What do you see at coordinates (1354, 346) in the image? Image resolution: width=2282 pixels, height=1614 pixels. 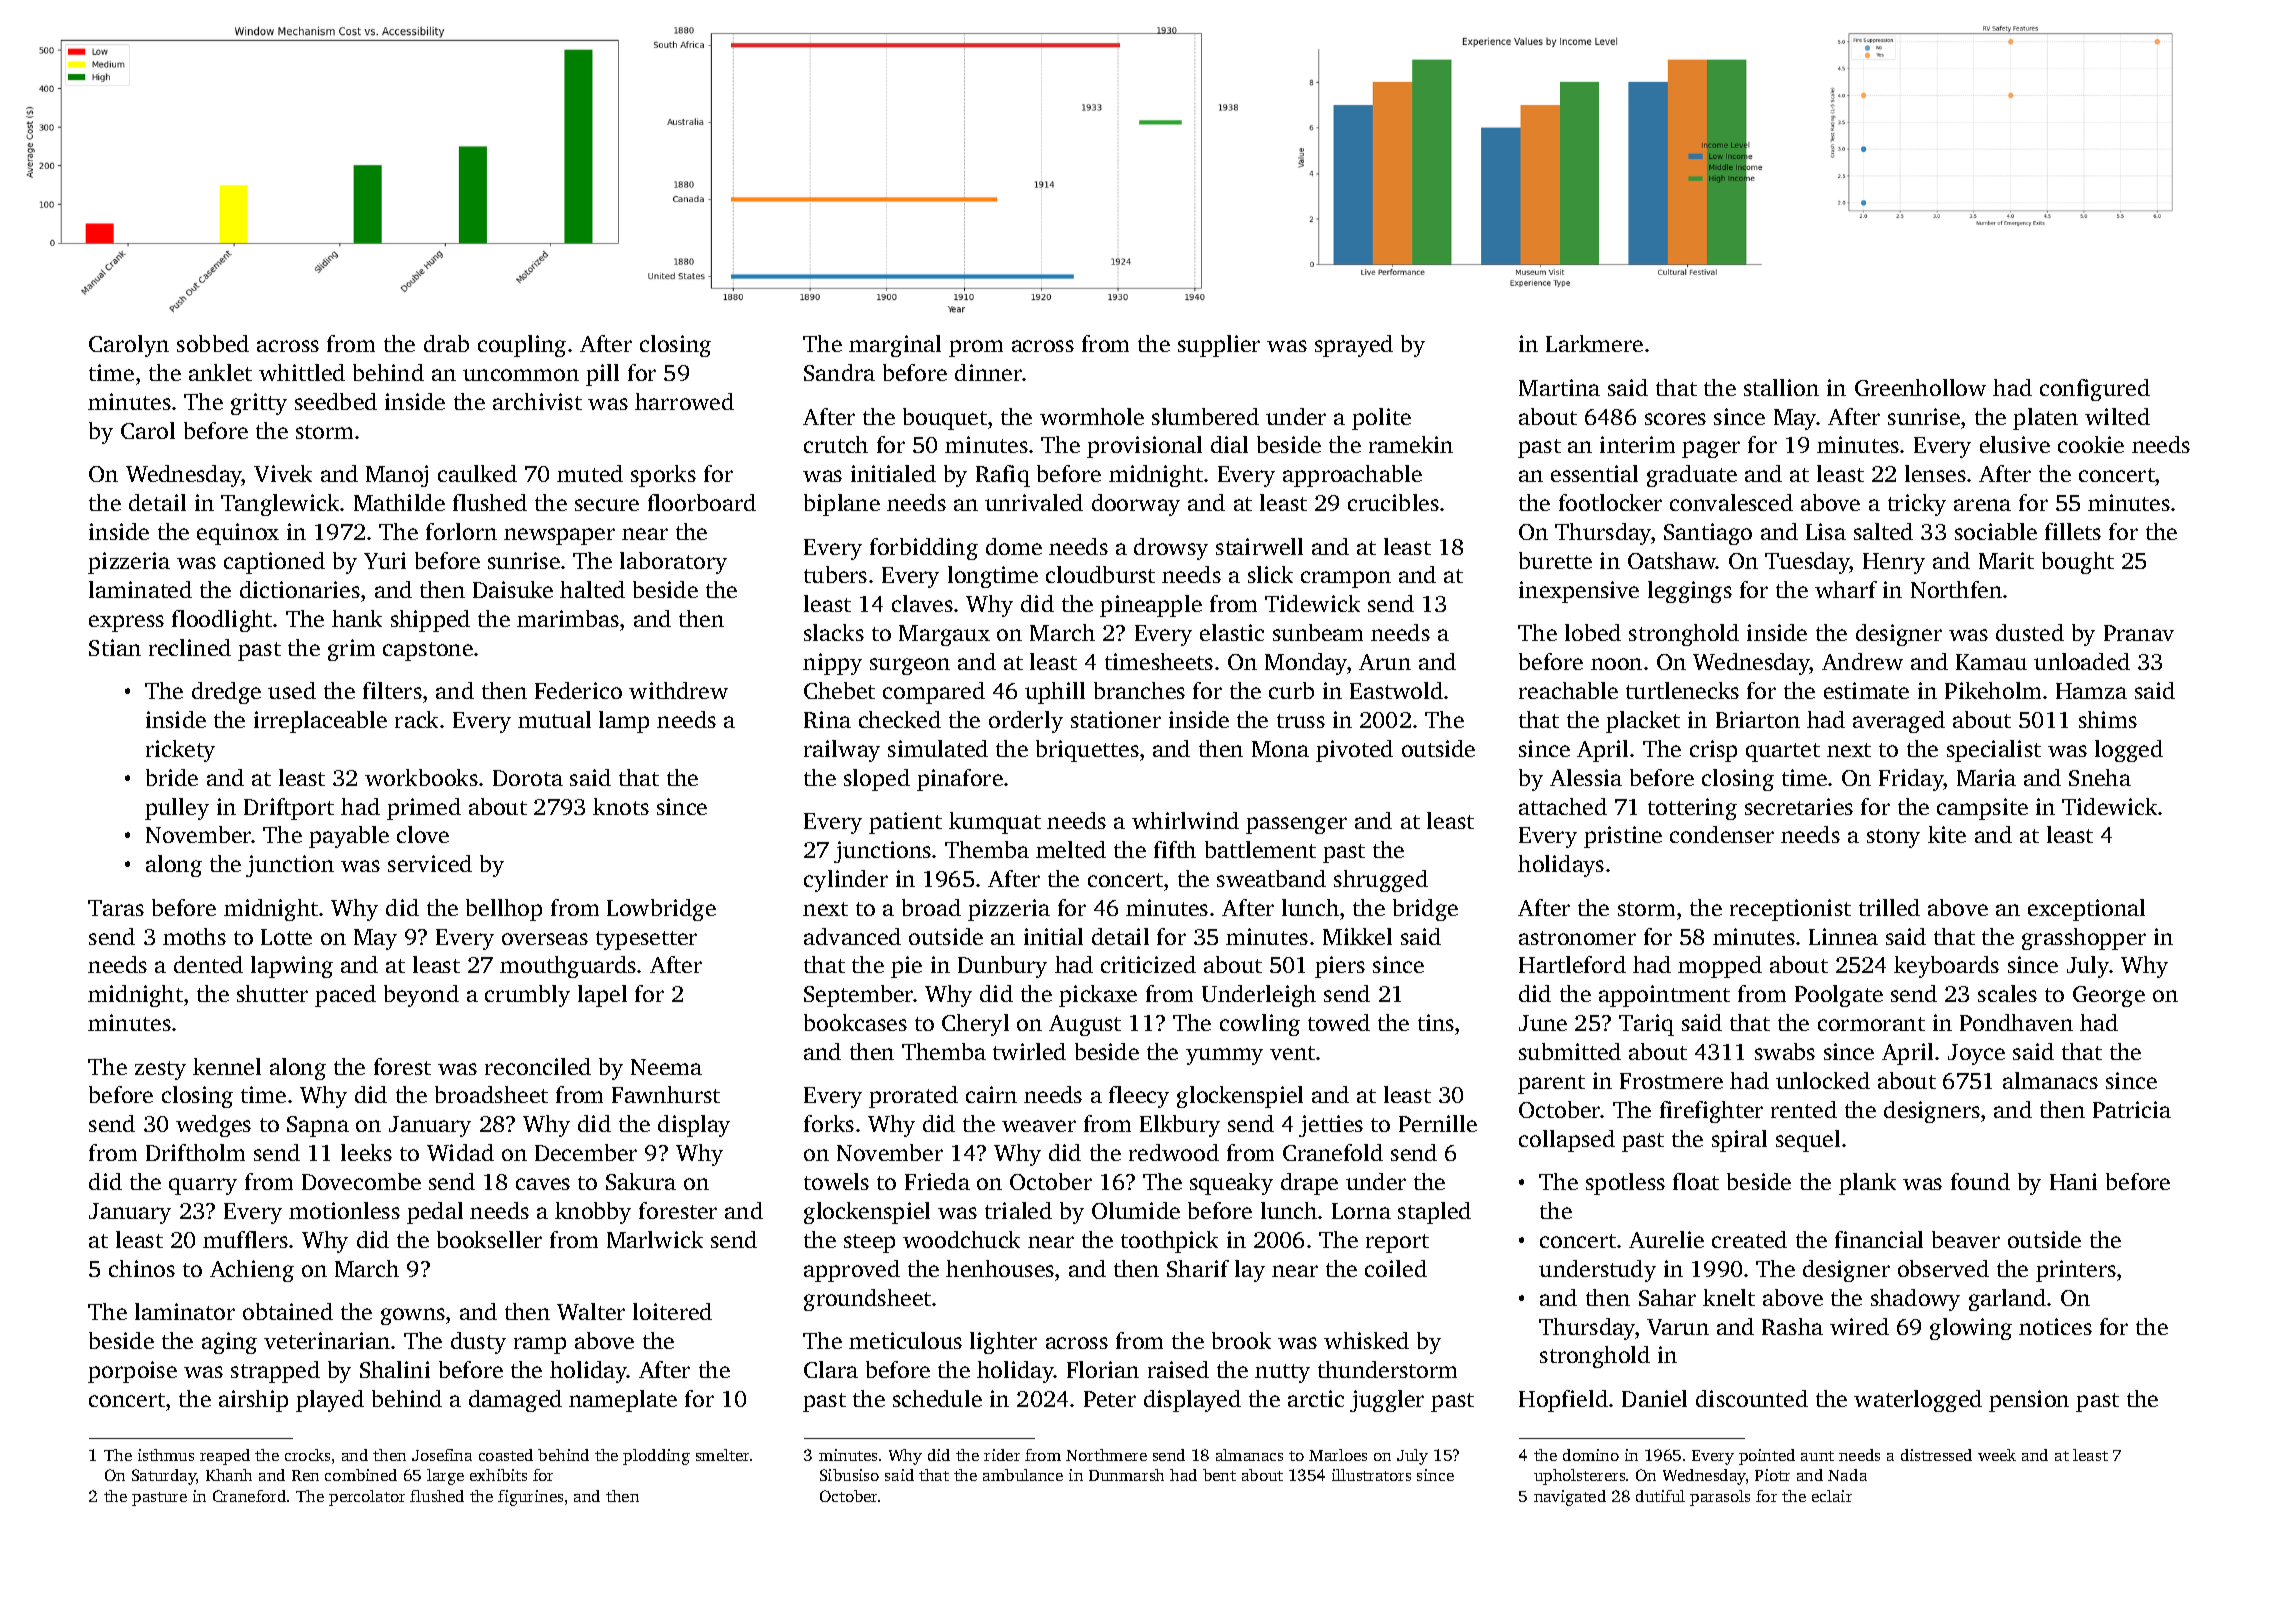 I see `sprayed` at bounding box center [1354, 346].
